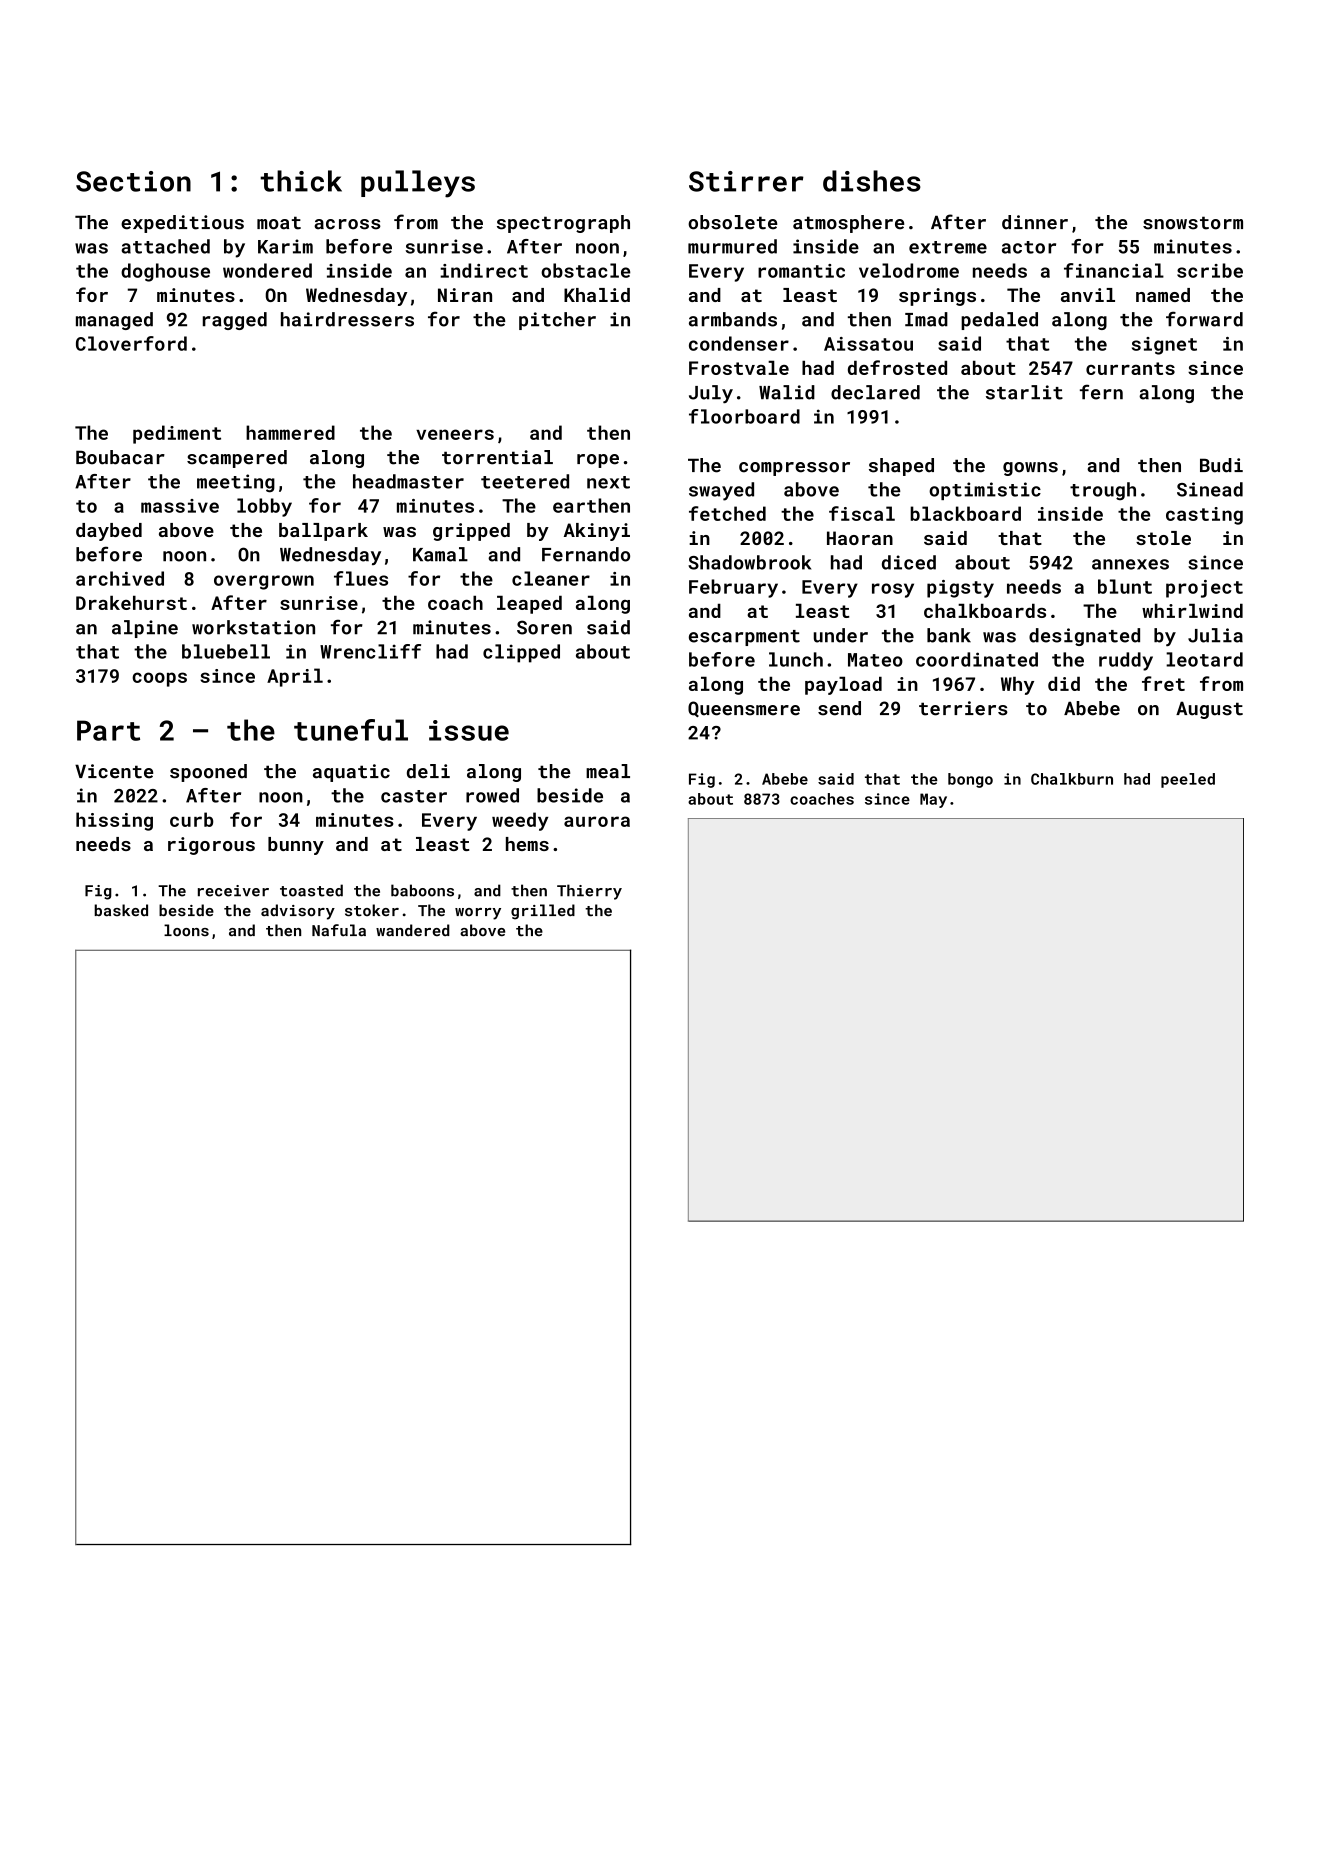 The height and width of the screenshot is (1866, 1319). I want to click on ballpark, so click(323, 532).
